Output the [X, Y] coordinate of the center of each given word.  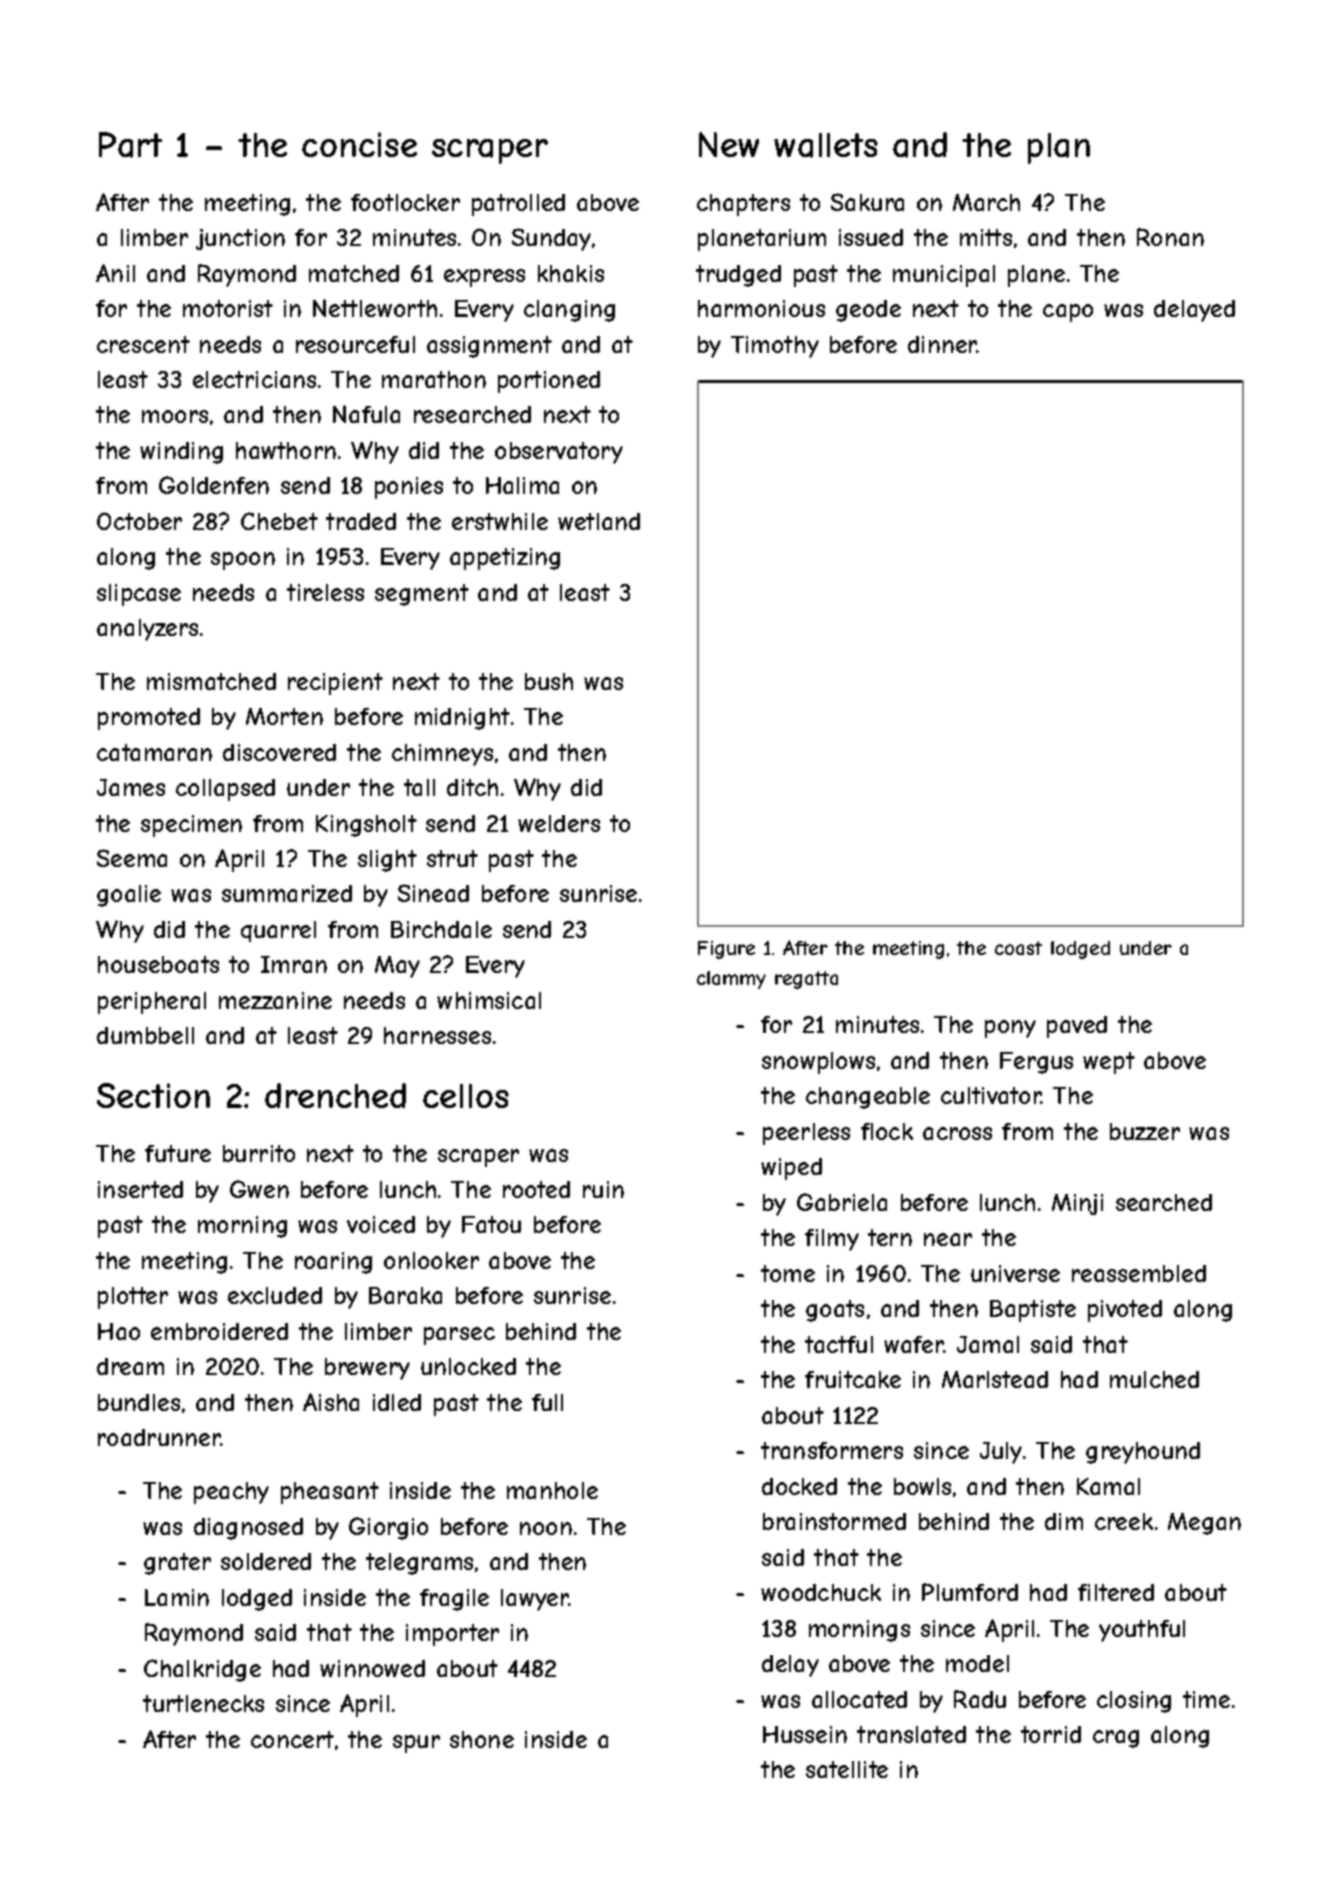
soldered [266, 1561]
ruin [603, 1189]
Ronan [1170, 237]
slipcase [139, 595]
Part [130, 145]
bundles [139, 1402]
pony [1010, 1029]
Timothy [775, 347]
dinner [942, 344]
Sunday [551, 239]
